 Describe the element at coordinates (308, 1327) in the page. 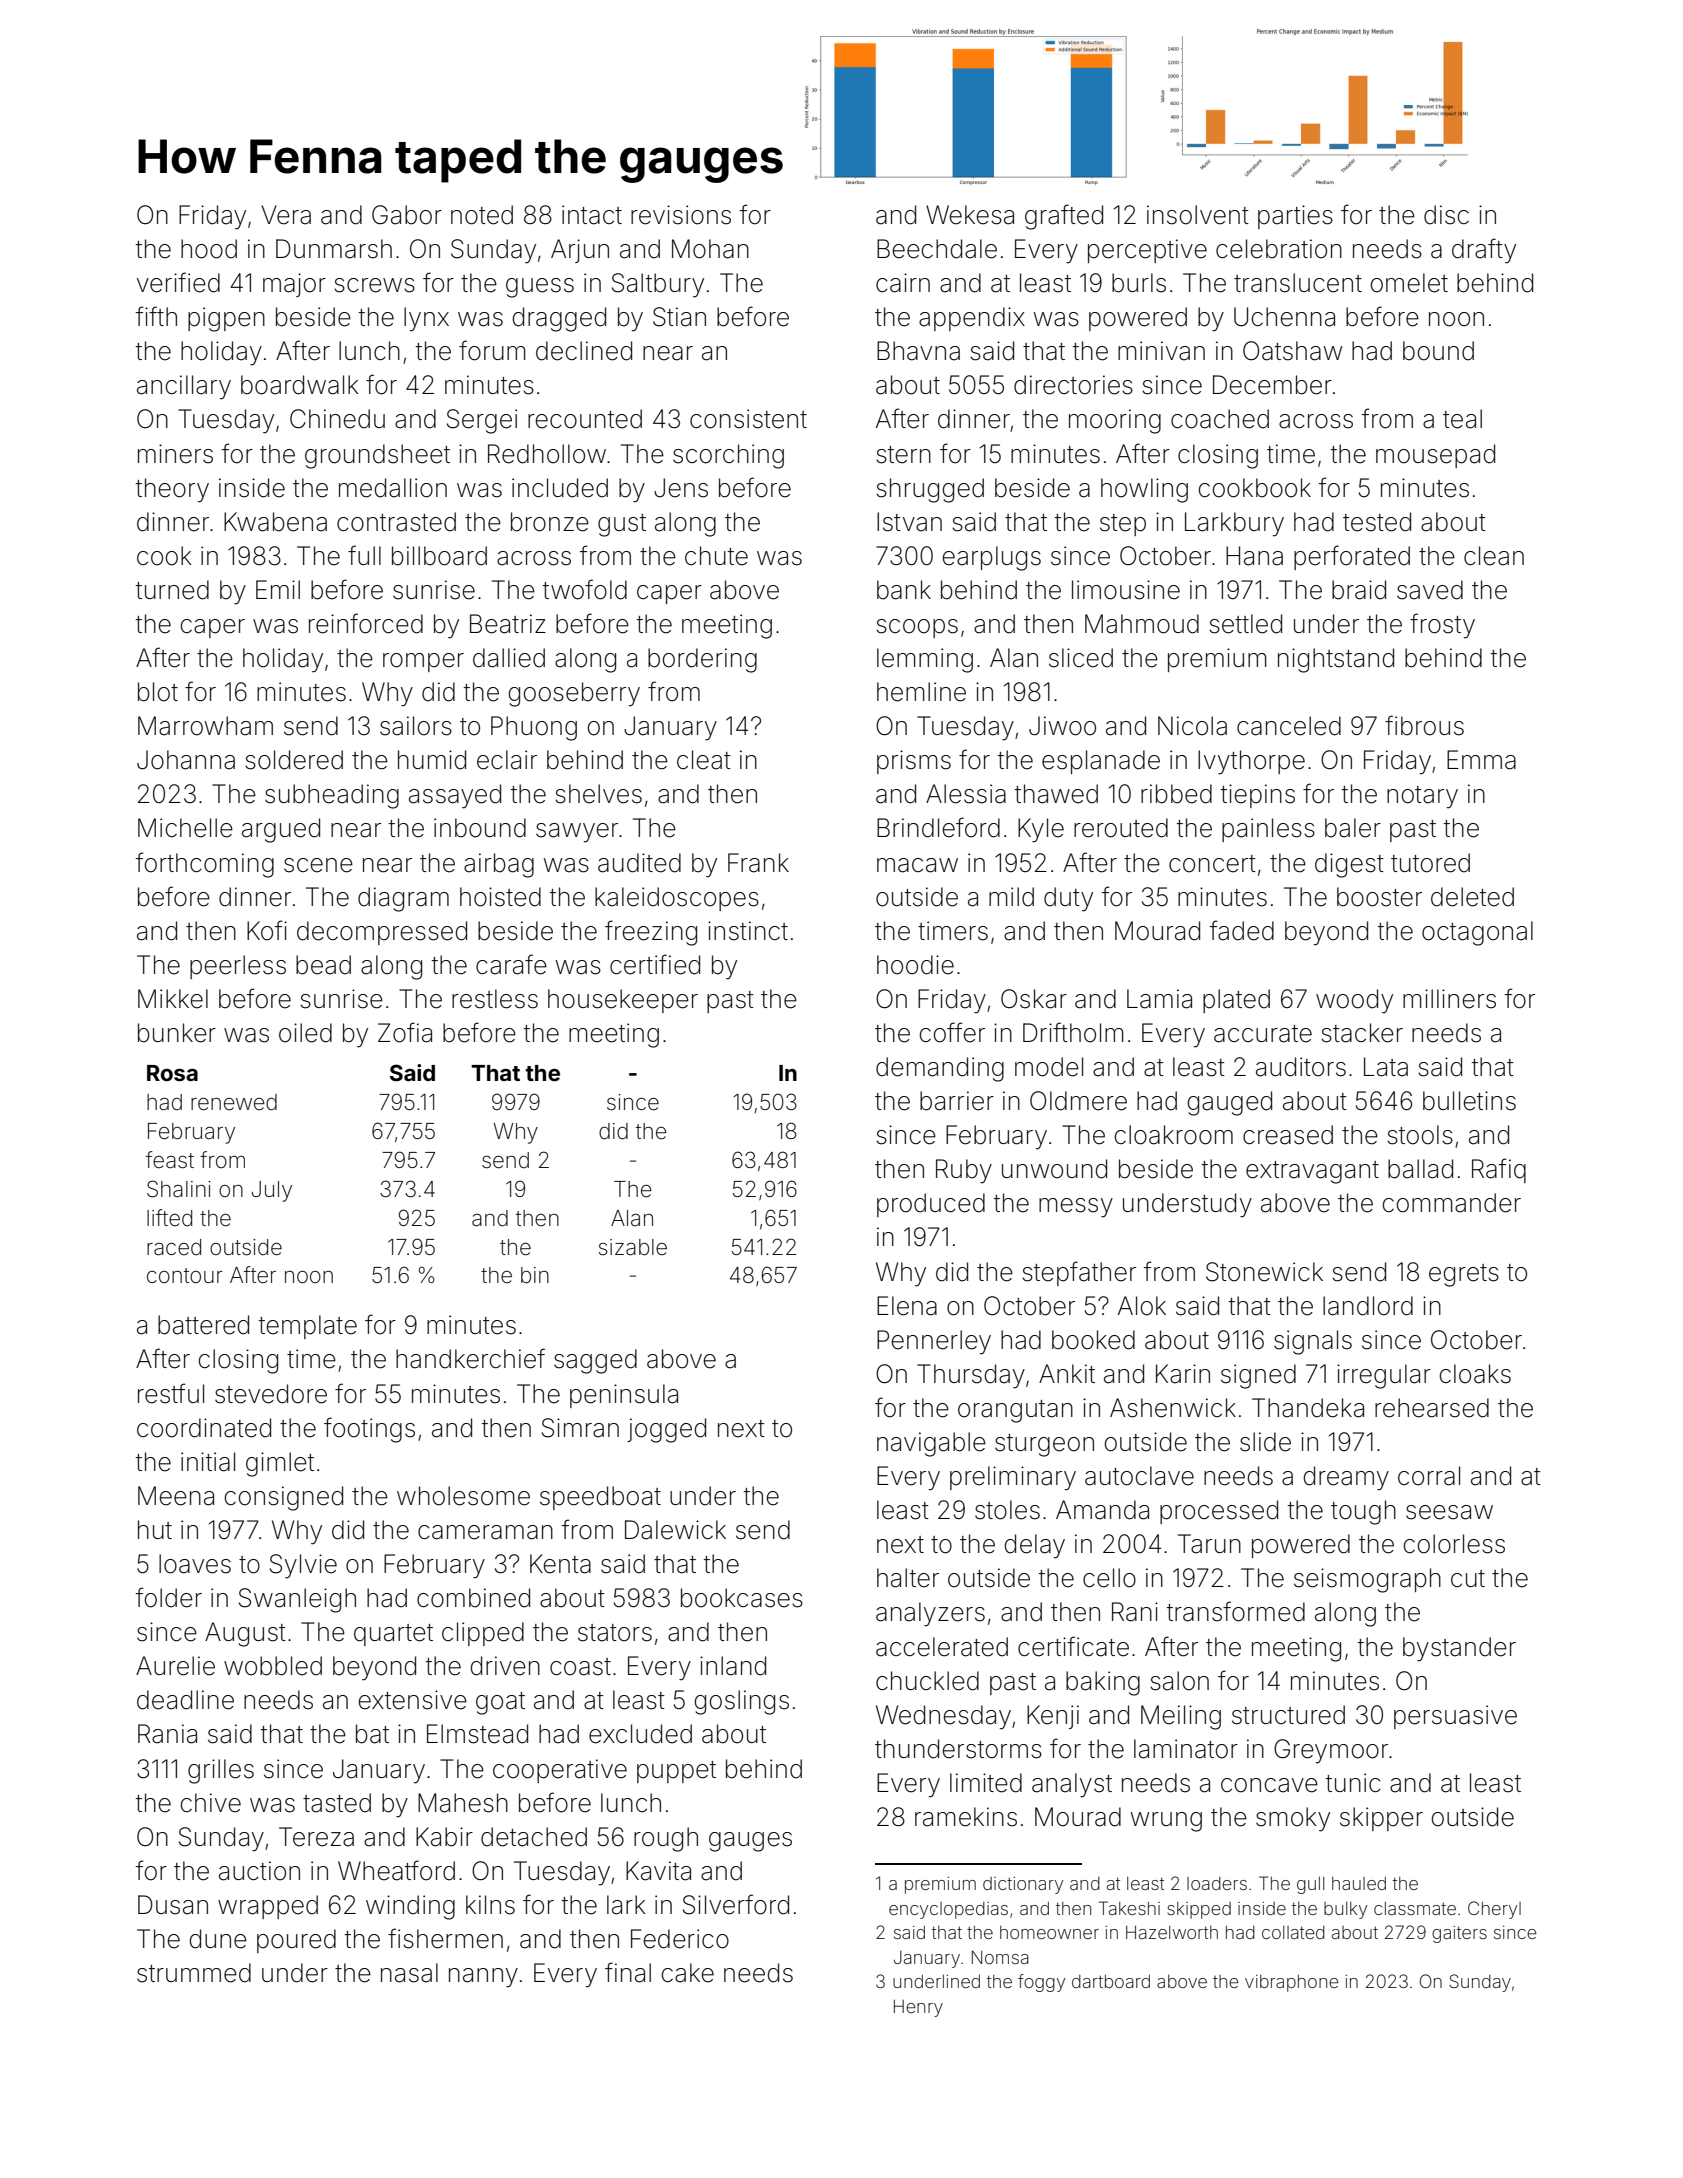

I see `template` at that location.
